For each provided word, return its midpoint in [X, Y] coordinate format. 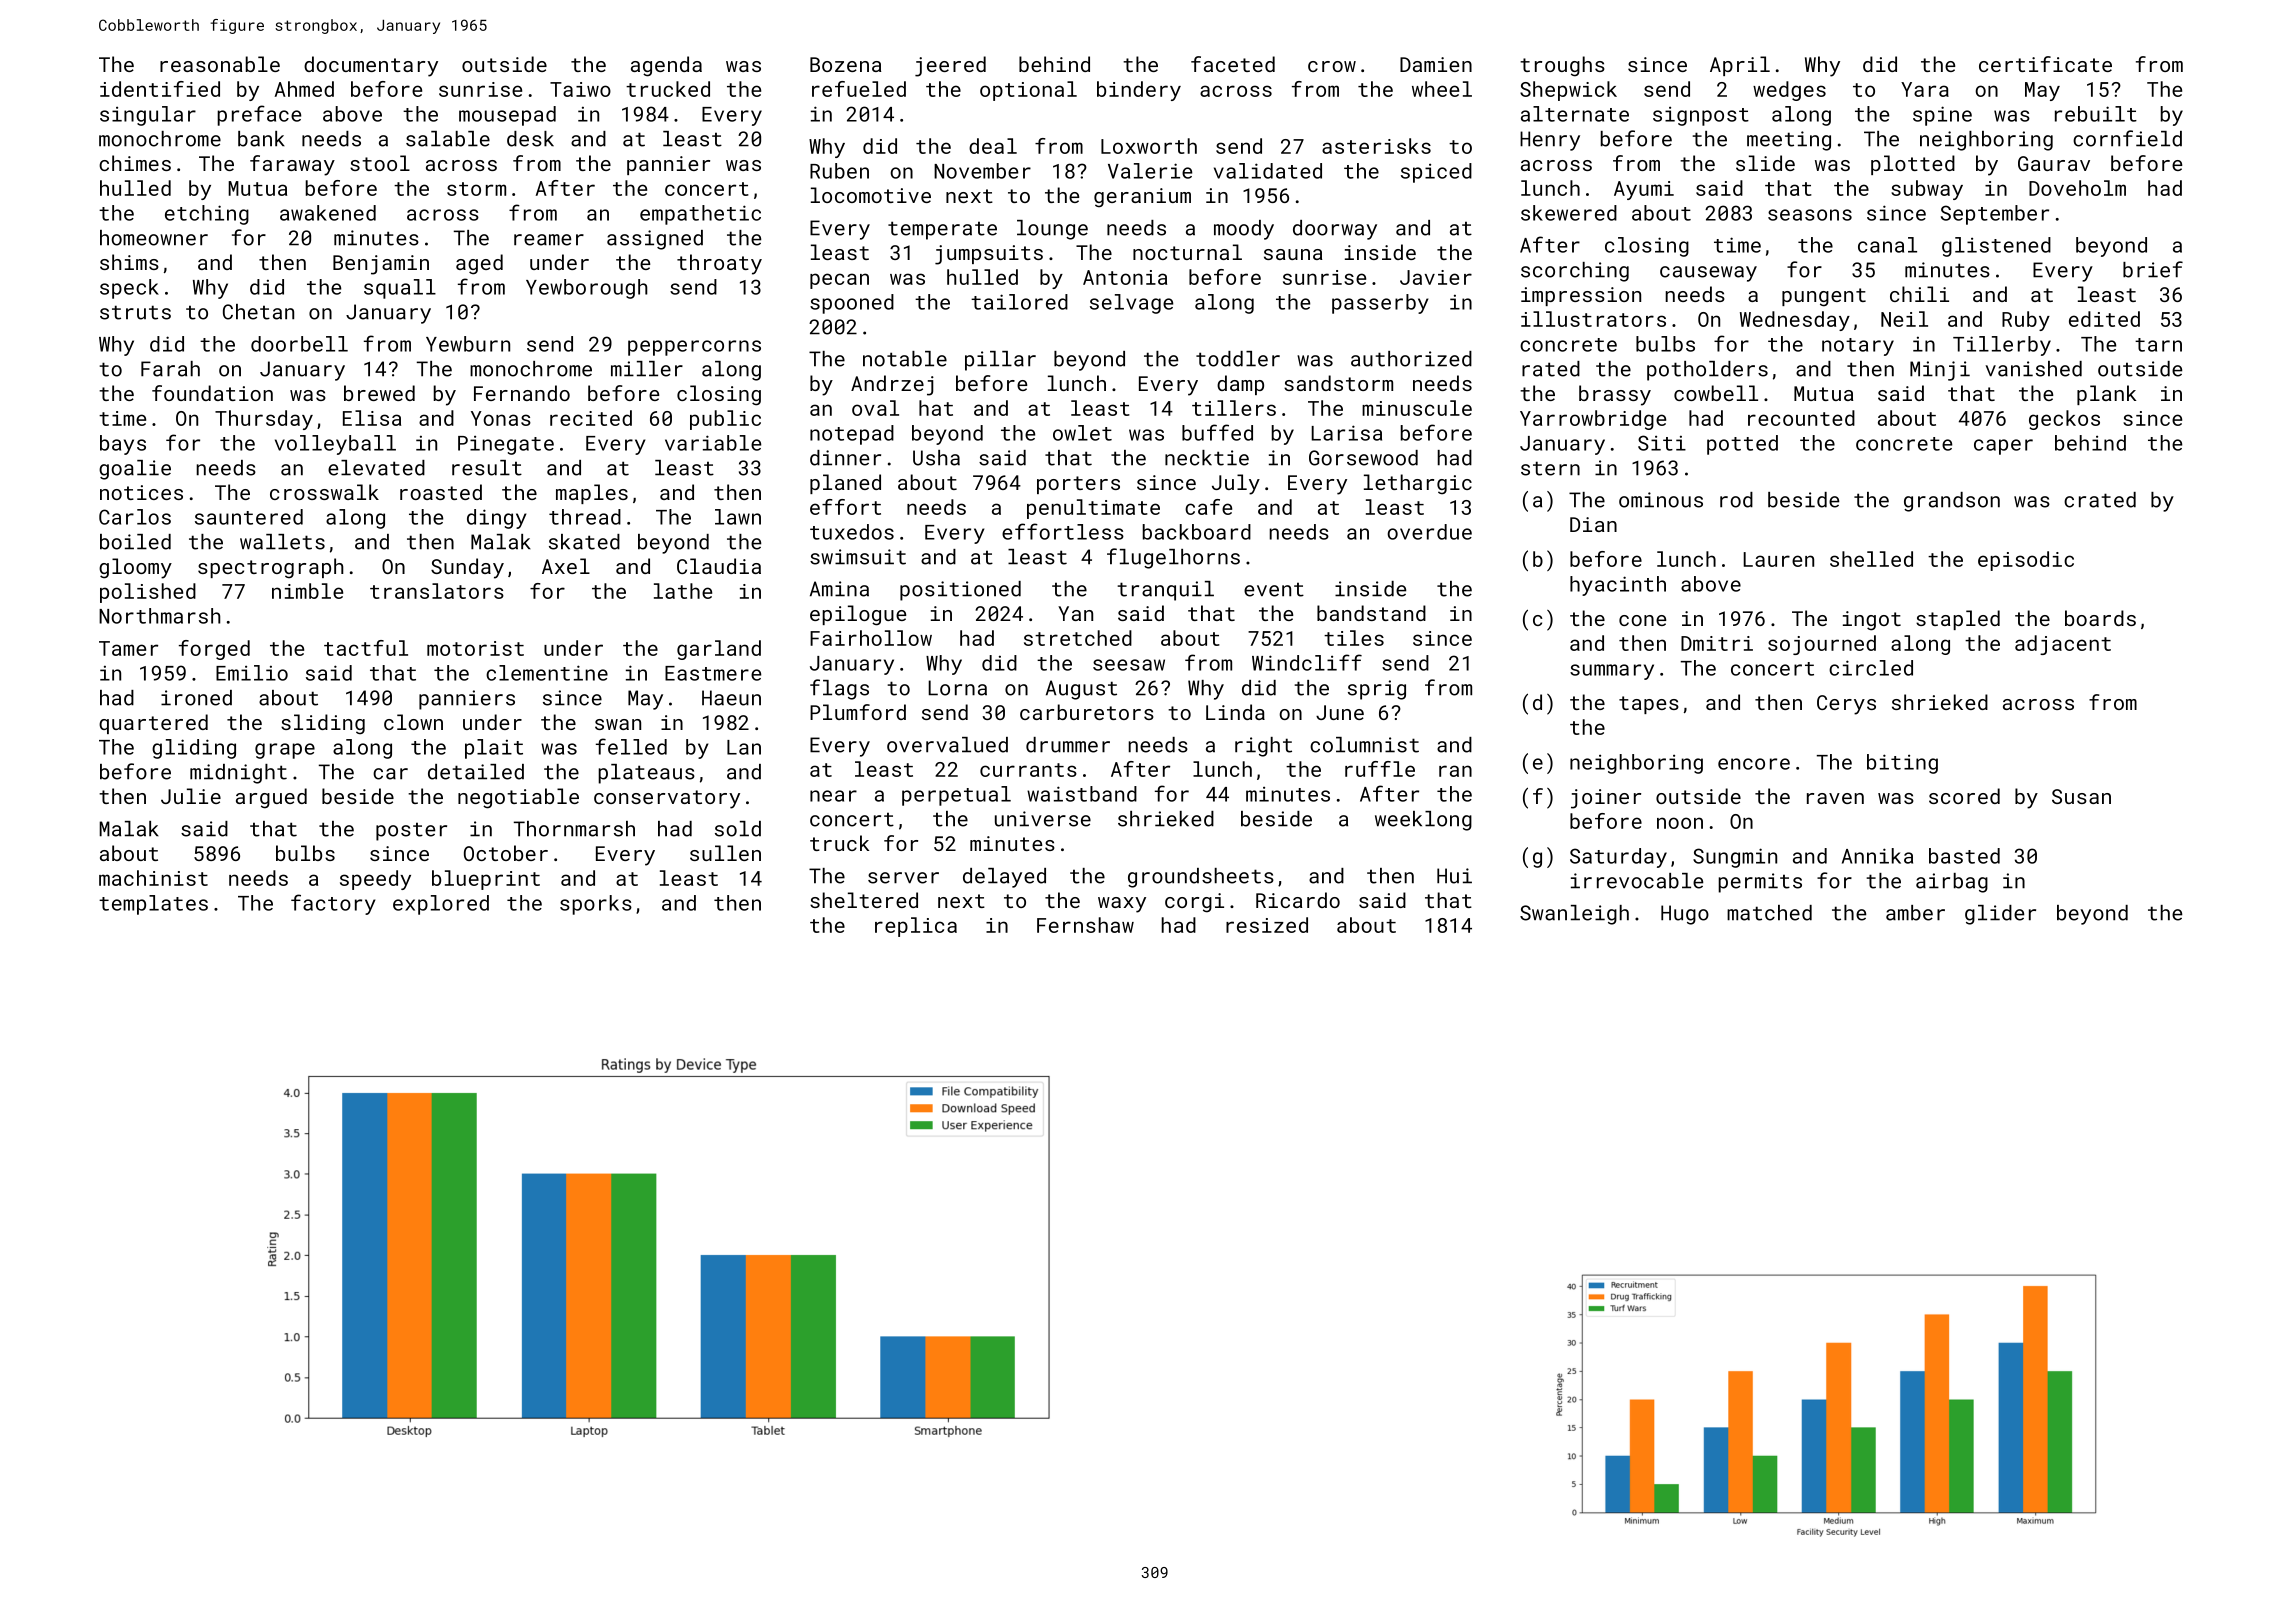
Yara [1925, 89]
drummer [1068, 745]
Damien [1436, 64]
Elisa [372, 418]
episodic [2026, 561]
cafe [1208, 507]
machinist [153, 878]
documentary [371, 66]
